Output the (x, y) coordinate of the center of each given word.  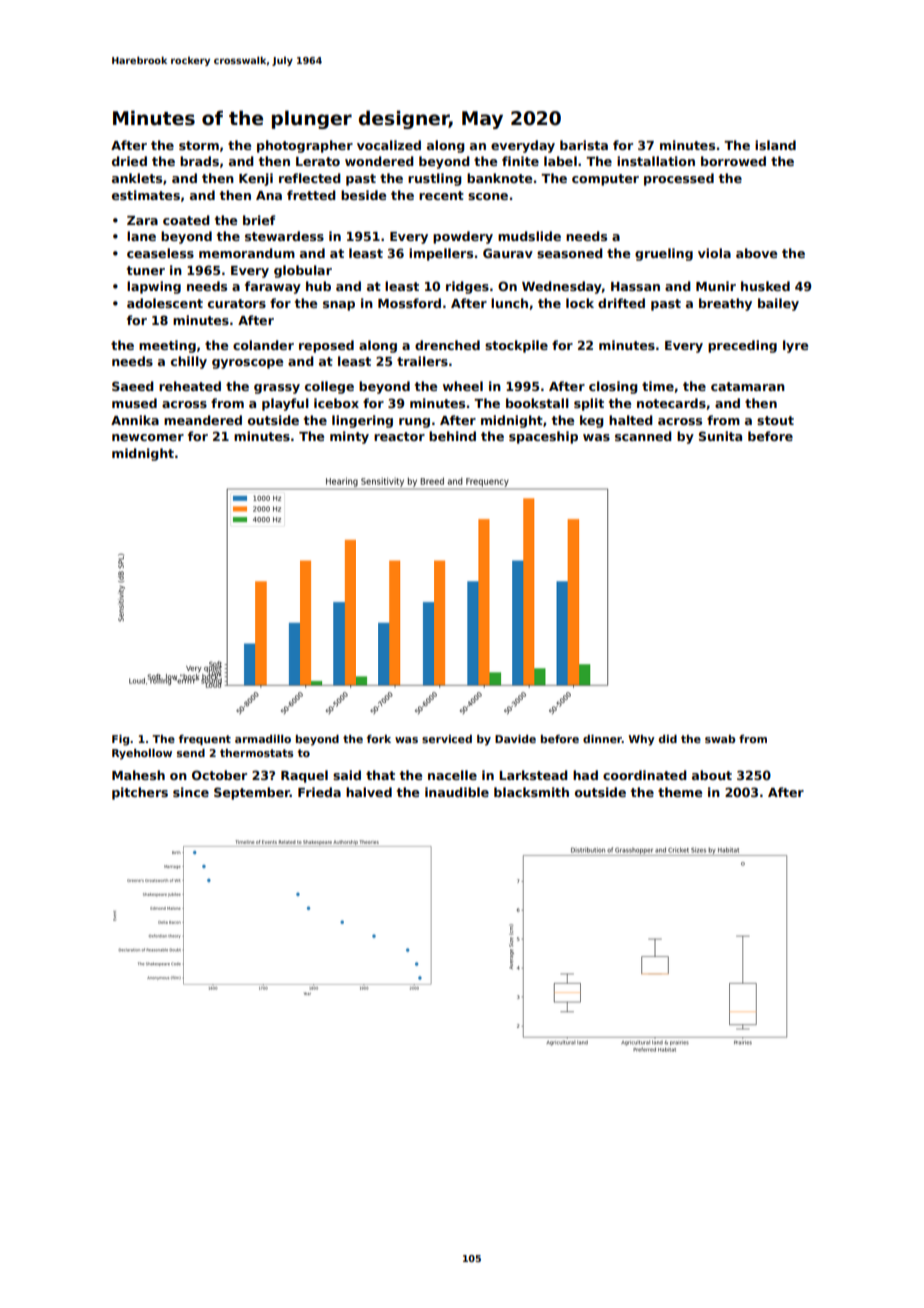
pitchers (140, 793)
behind (452, 436)
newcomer (148, 437)
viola (714, 253)
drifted (621, 303)
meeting (167, 346)
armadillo (263, 739)
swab (720, 739)
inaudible (457, 792)
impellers (441, 254)
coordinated (645, 775)
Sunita (720, 436)
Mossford (409, 303)
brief (259, 220)
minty (349, 437)
